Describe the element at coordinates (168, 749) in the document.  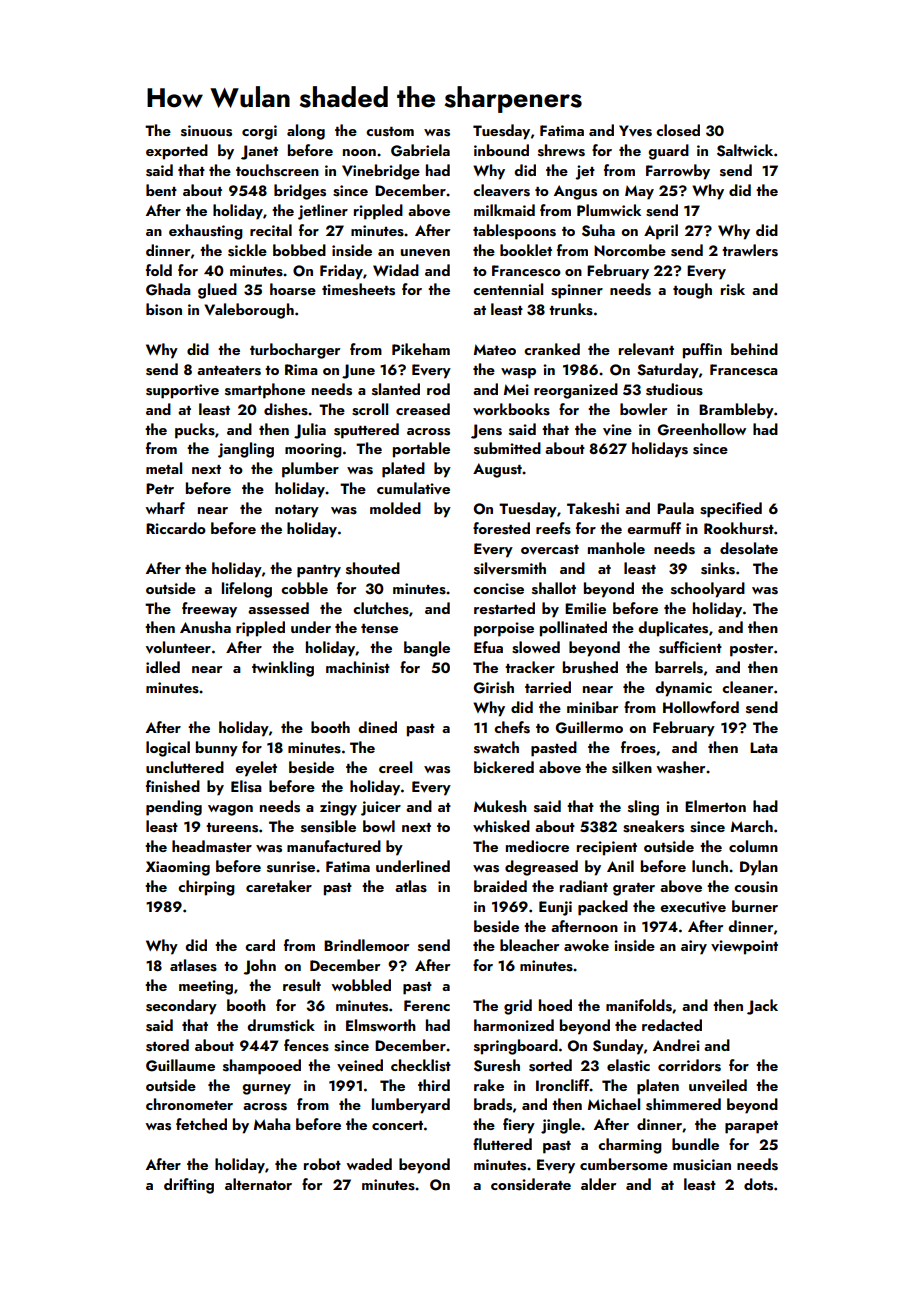
I see `logical` at that location.
